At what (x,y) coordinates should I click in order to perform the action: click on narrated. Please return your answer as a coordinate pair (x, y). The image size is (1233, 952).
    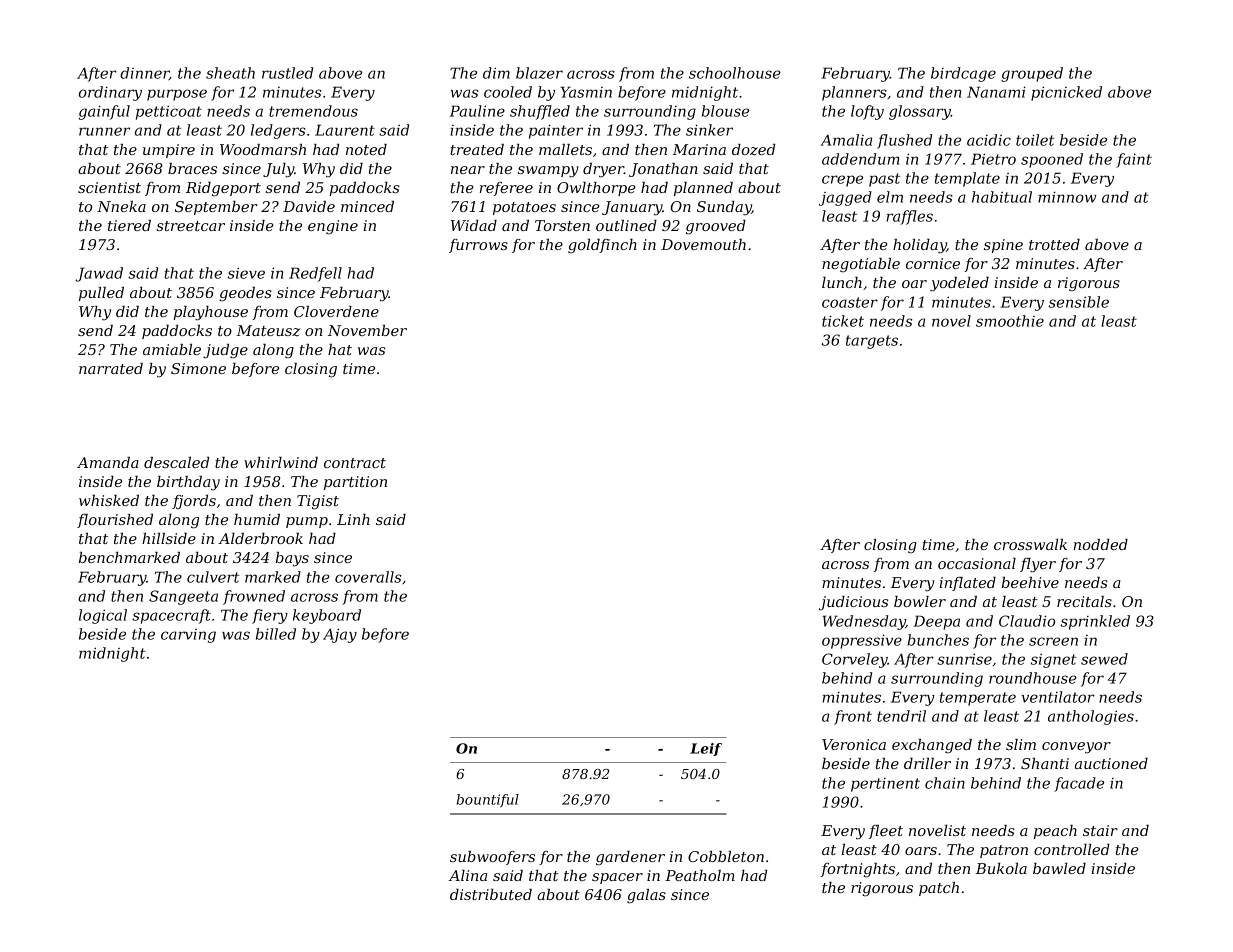
    Looking at the image, I should click on (111, 368).
